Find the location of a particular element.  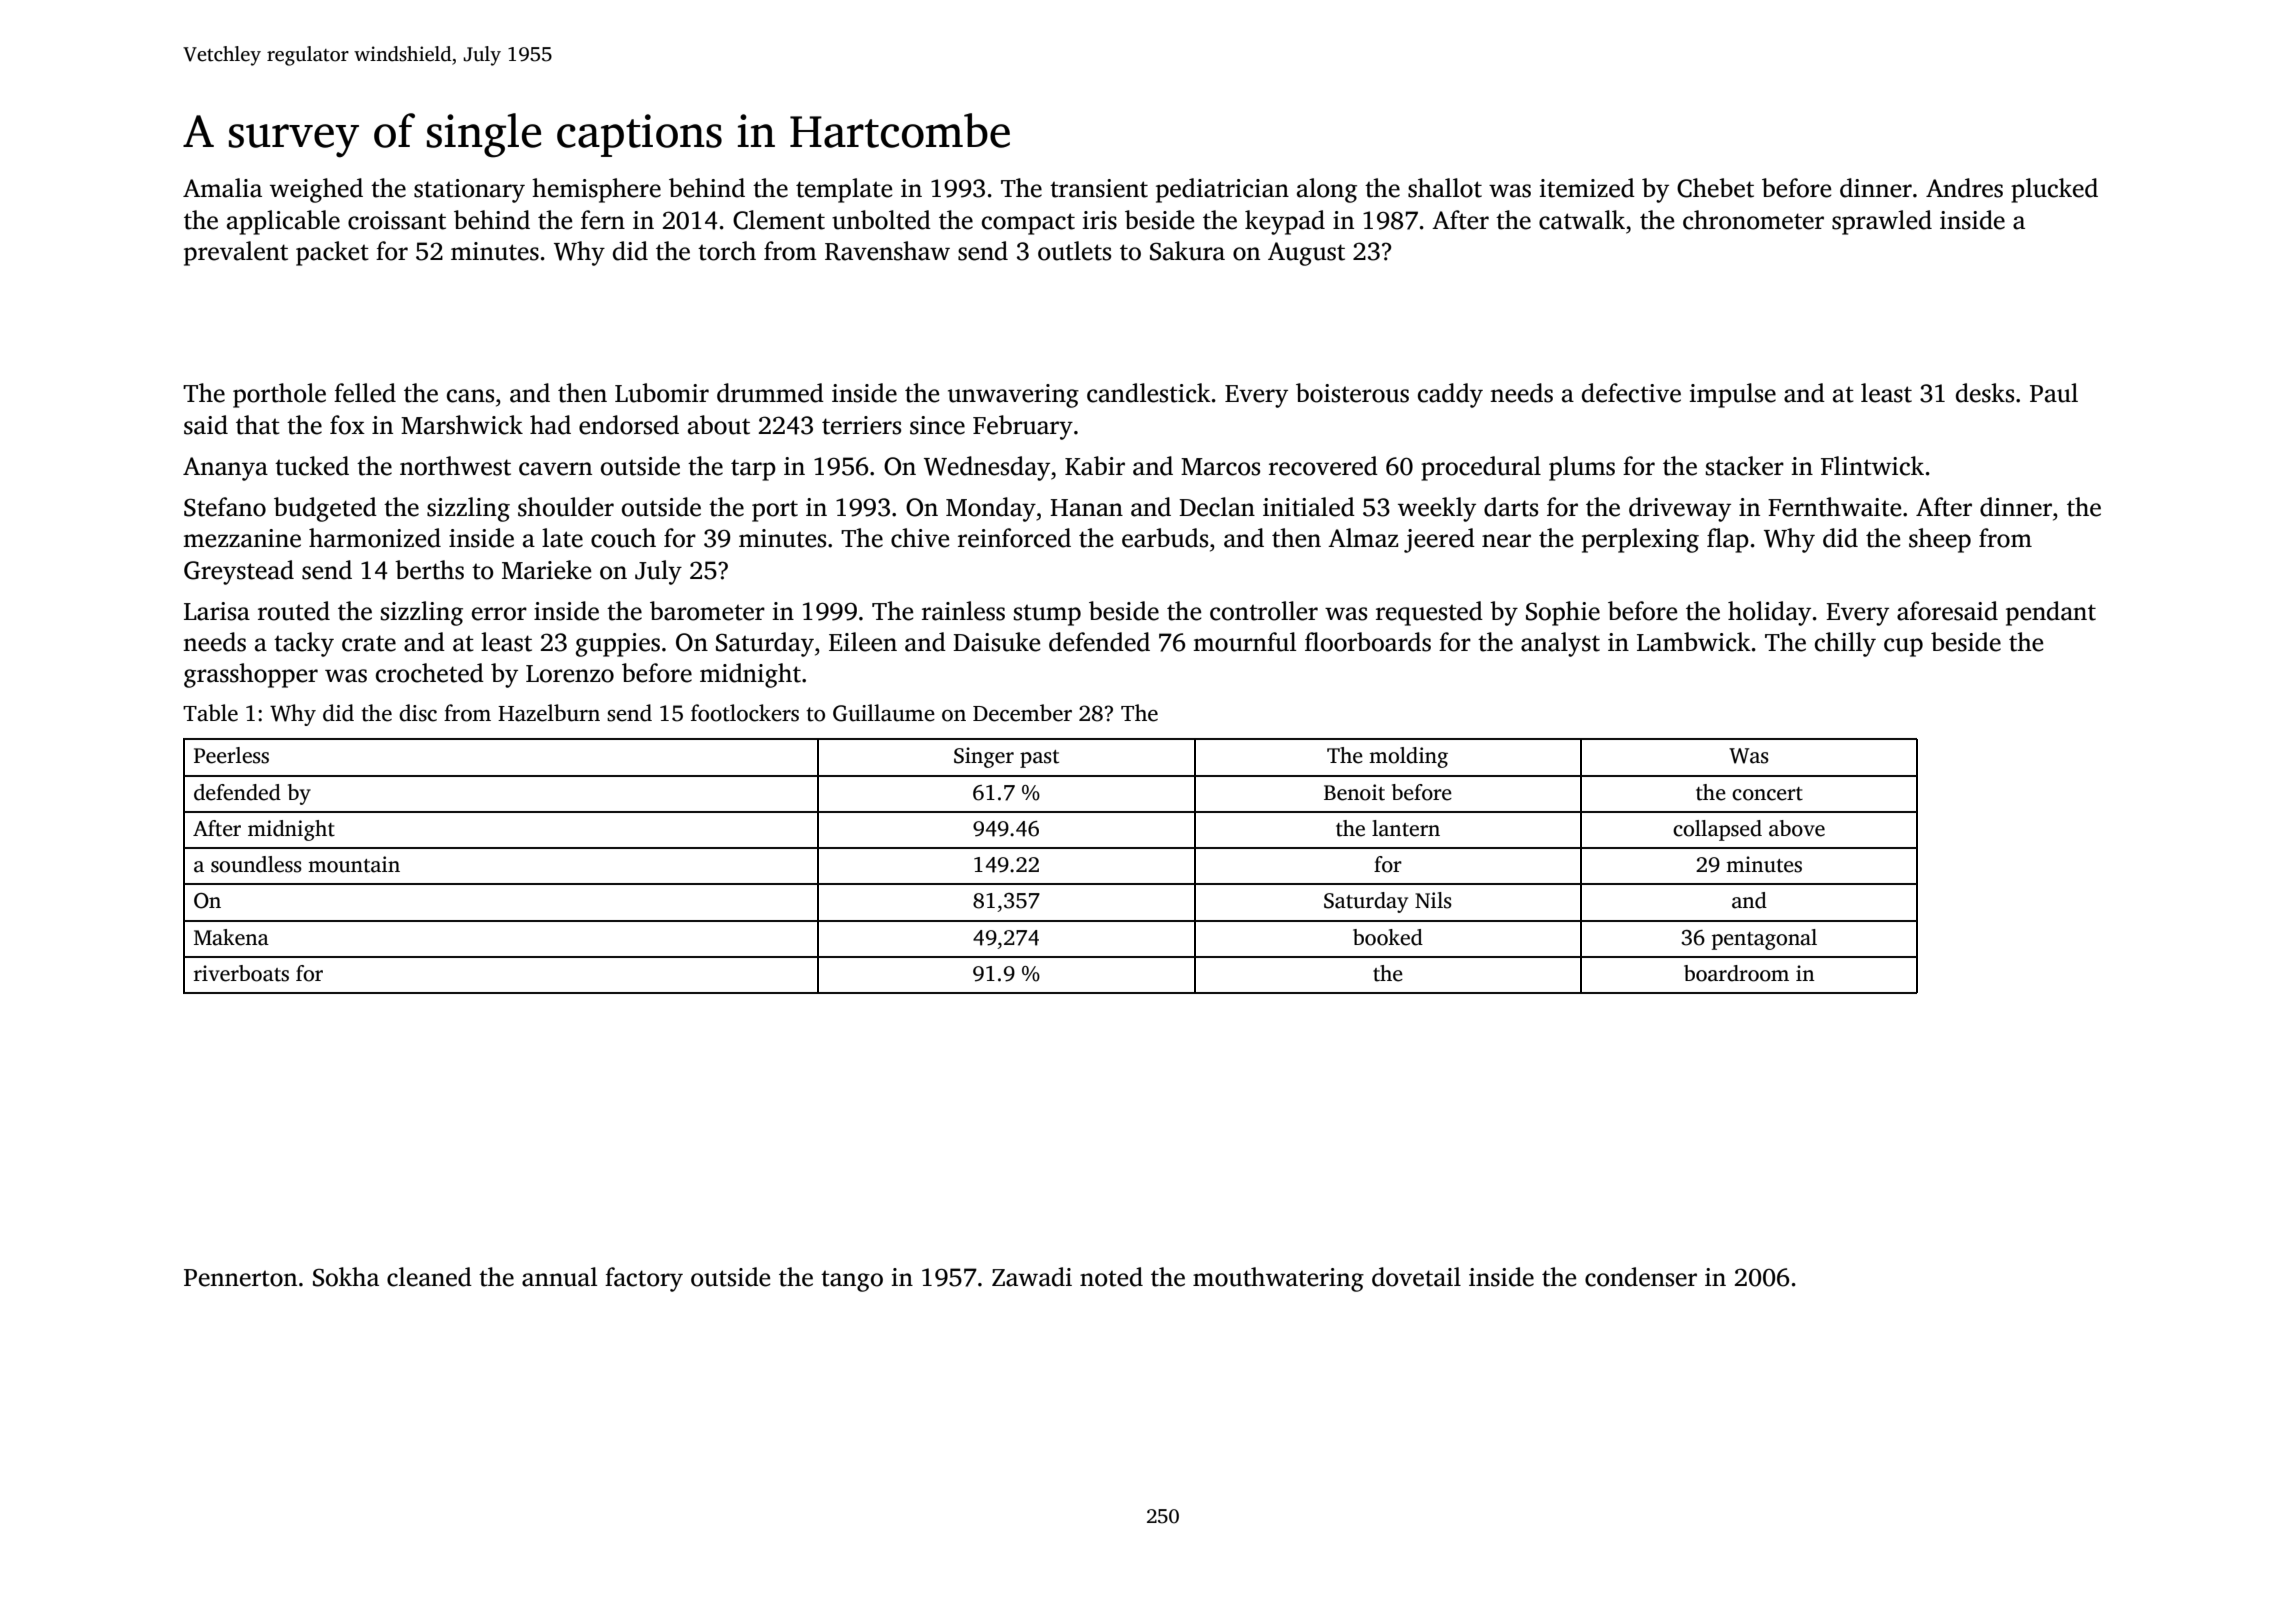

reinforced is located at coordinates (1014, 538).
